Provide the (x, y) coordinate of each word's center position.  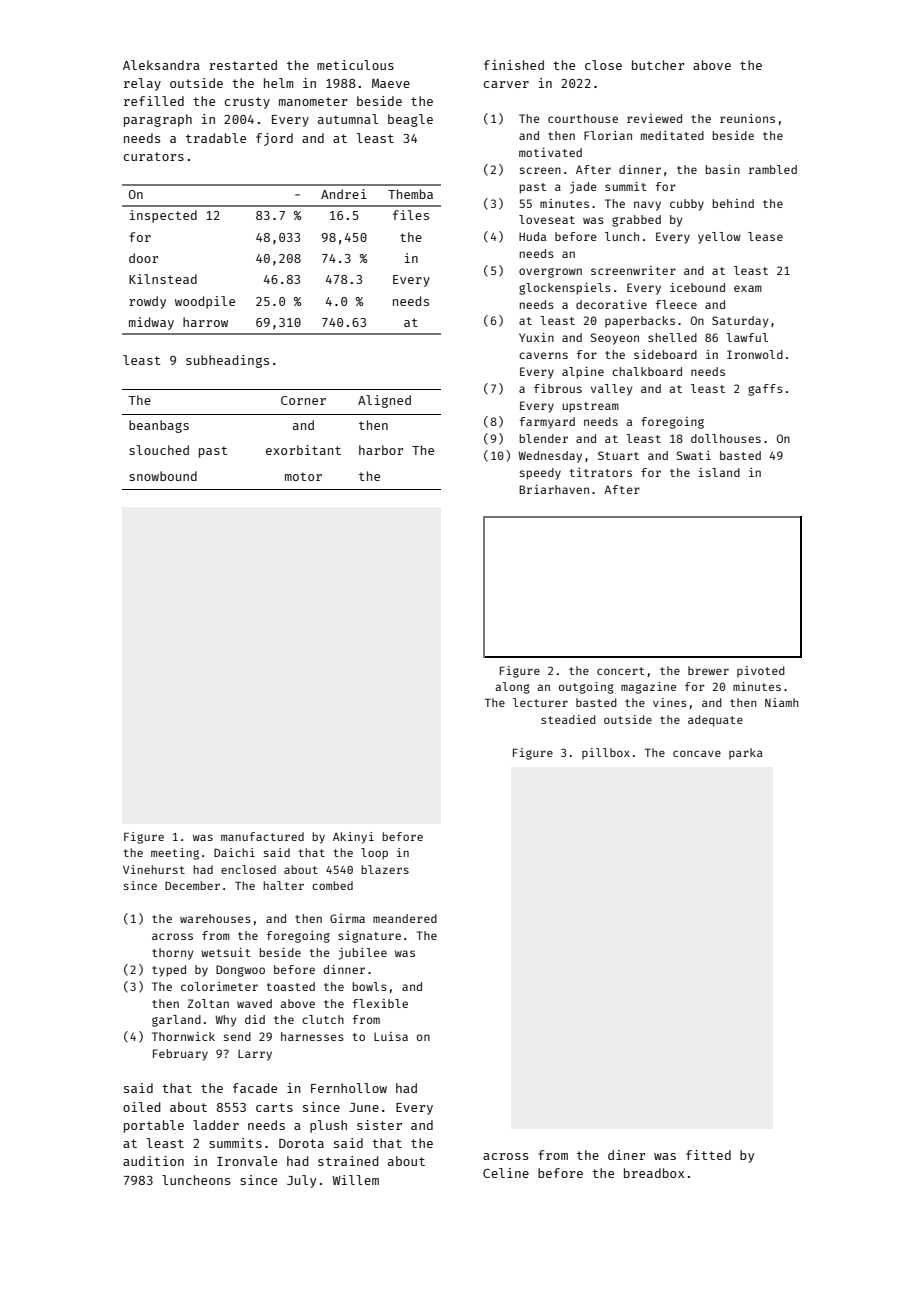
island (719, 472)
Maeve (391, 83)
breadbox (654, 1173)
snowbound (163, 476)
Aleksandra (161, 65)
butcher (658, 65)
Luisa (391, 1036)
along (513, 688)
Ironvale (247, 1161)
